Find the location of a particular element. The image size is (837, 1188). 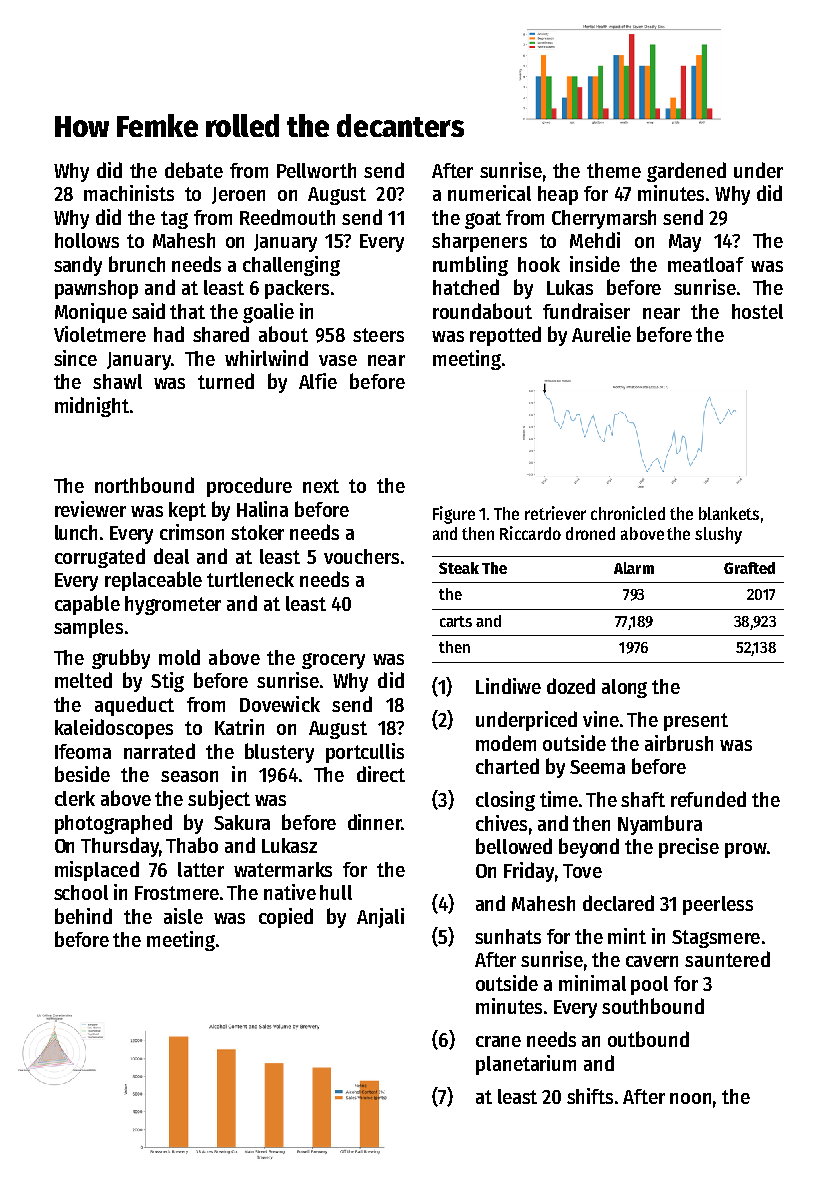

dozed is located at coordinates (571, 686).
